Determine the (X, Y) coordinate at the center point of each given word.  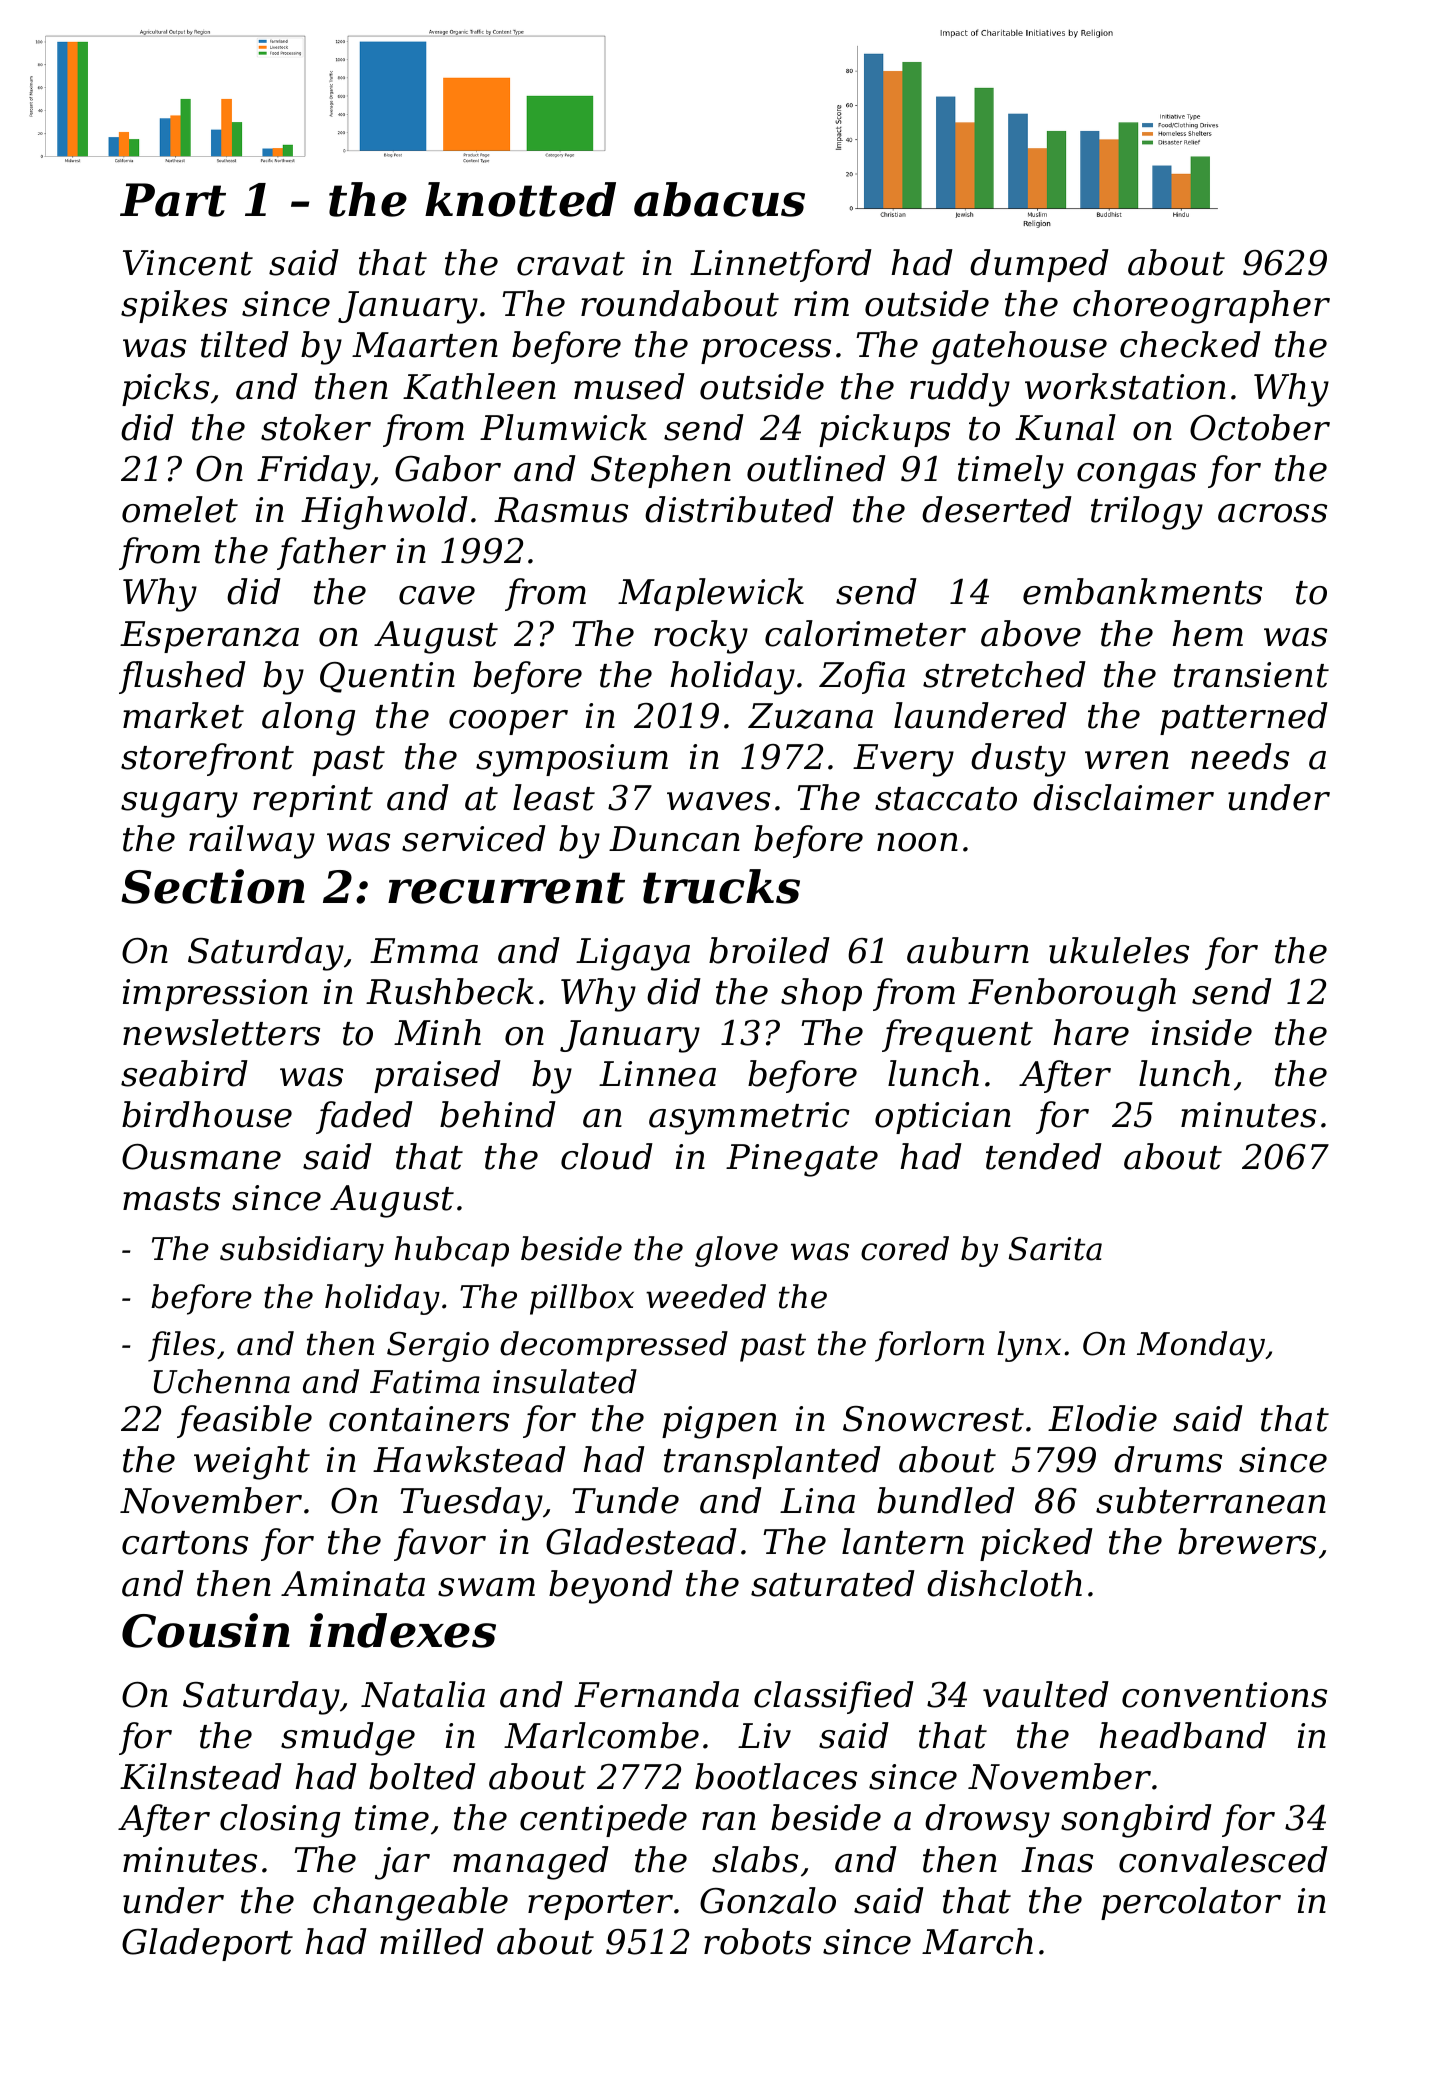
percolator (1191, 1903)
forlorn (929, 1346)
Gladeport (207, 1944)
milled (432, 1941)
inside (1202, 1032)
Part (173, 200)
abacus (719, 199)
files (181, 1346)
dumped (1039, 265)
